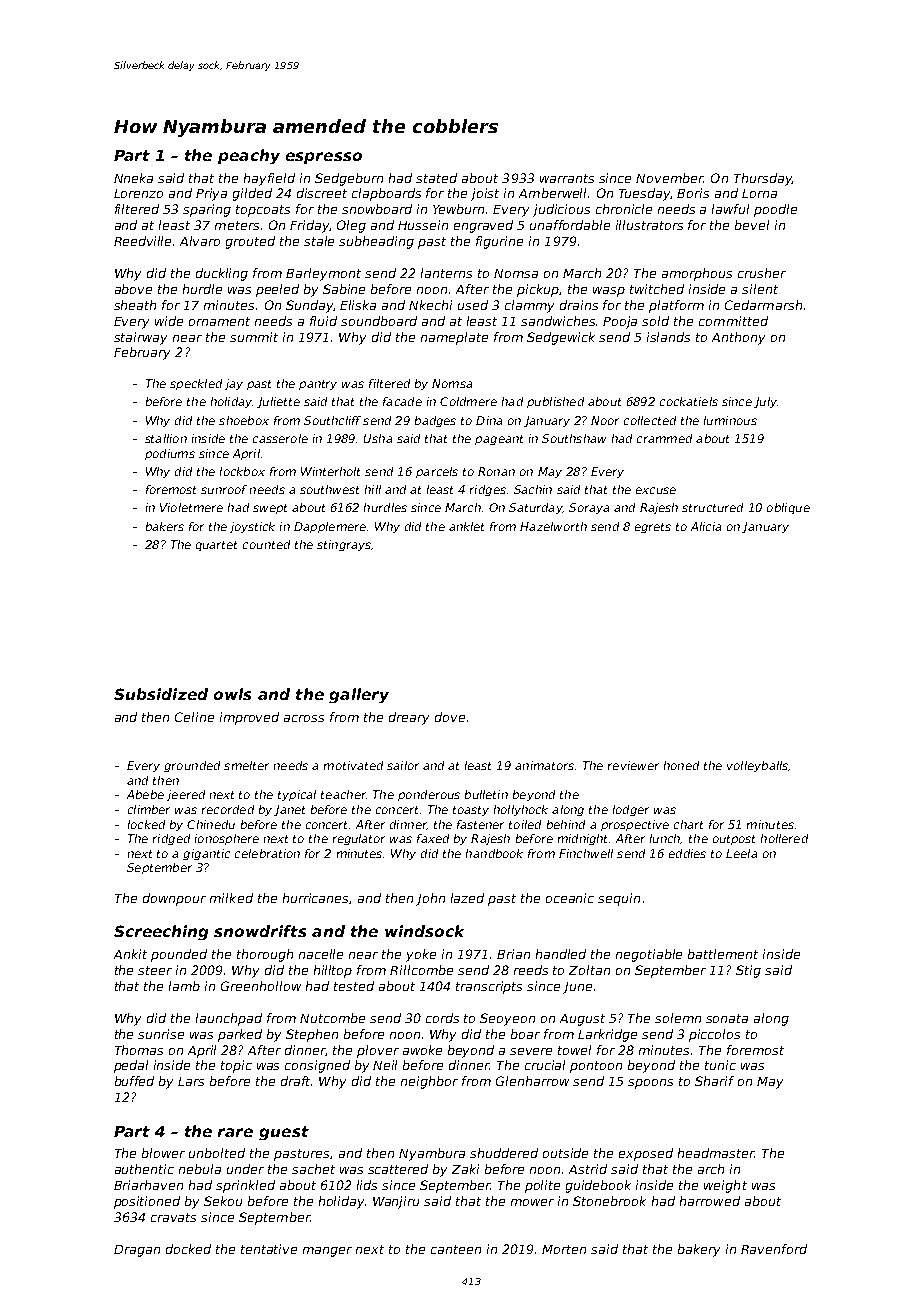 The height and width of the page is (1308, 924). What do you see at coordinates (653, 528) in the page?
I see `egrets` at bounding box center [653, 528].
